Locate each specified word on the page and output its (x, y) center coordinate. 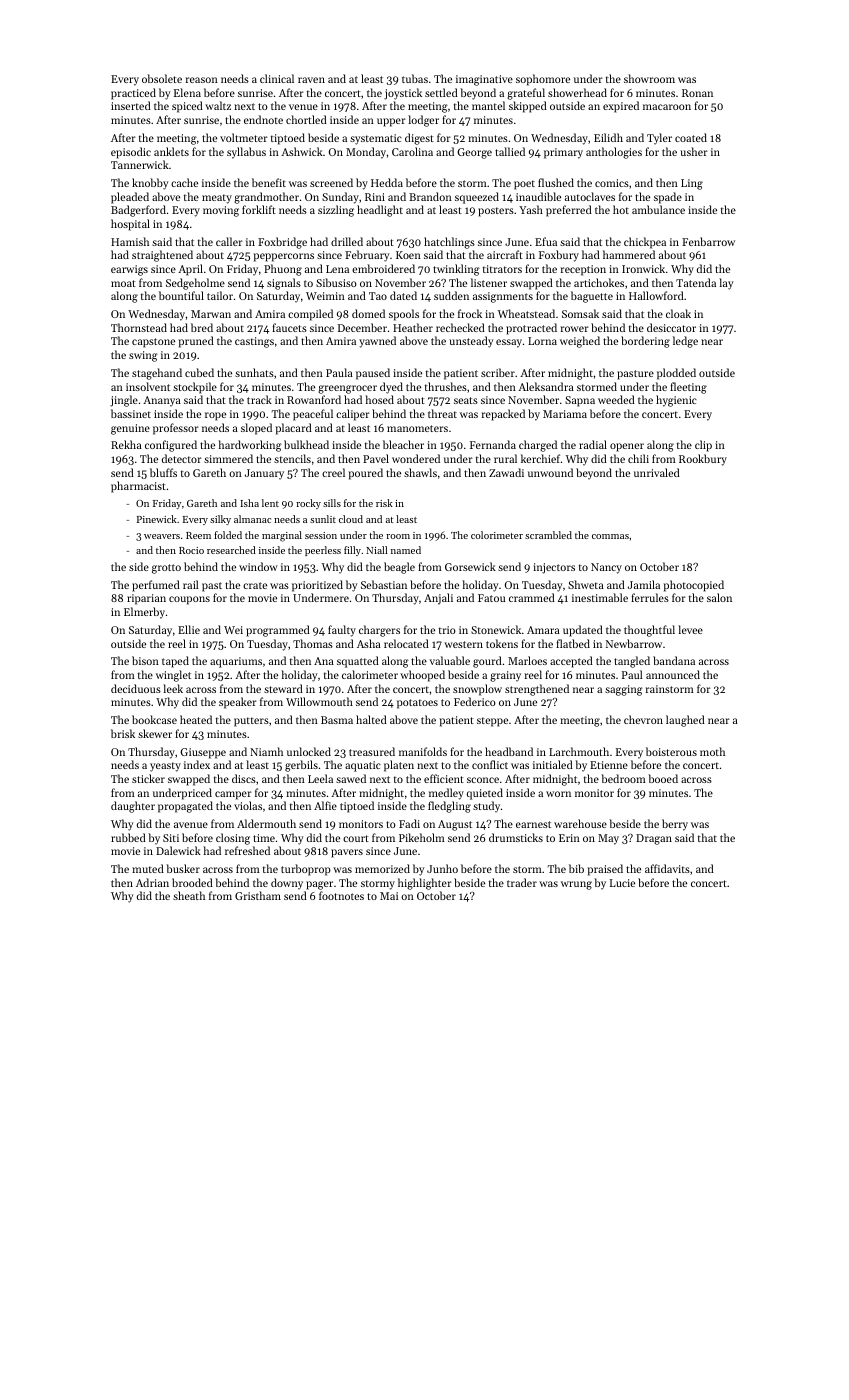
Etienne (609, 765)
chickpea (645, 243)
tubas (415, 78)
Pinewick (157, 519)
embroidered (383, 268)
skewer (155, 733)
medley (446, 794)
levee (690, 629)
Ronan (697, 93)
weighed (580, 342)
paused (373, 374)
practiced (133, 94)
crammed (532, 597)
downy (287, 884)
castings (254, 342)
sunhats (254, 372)
